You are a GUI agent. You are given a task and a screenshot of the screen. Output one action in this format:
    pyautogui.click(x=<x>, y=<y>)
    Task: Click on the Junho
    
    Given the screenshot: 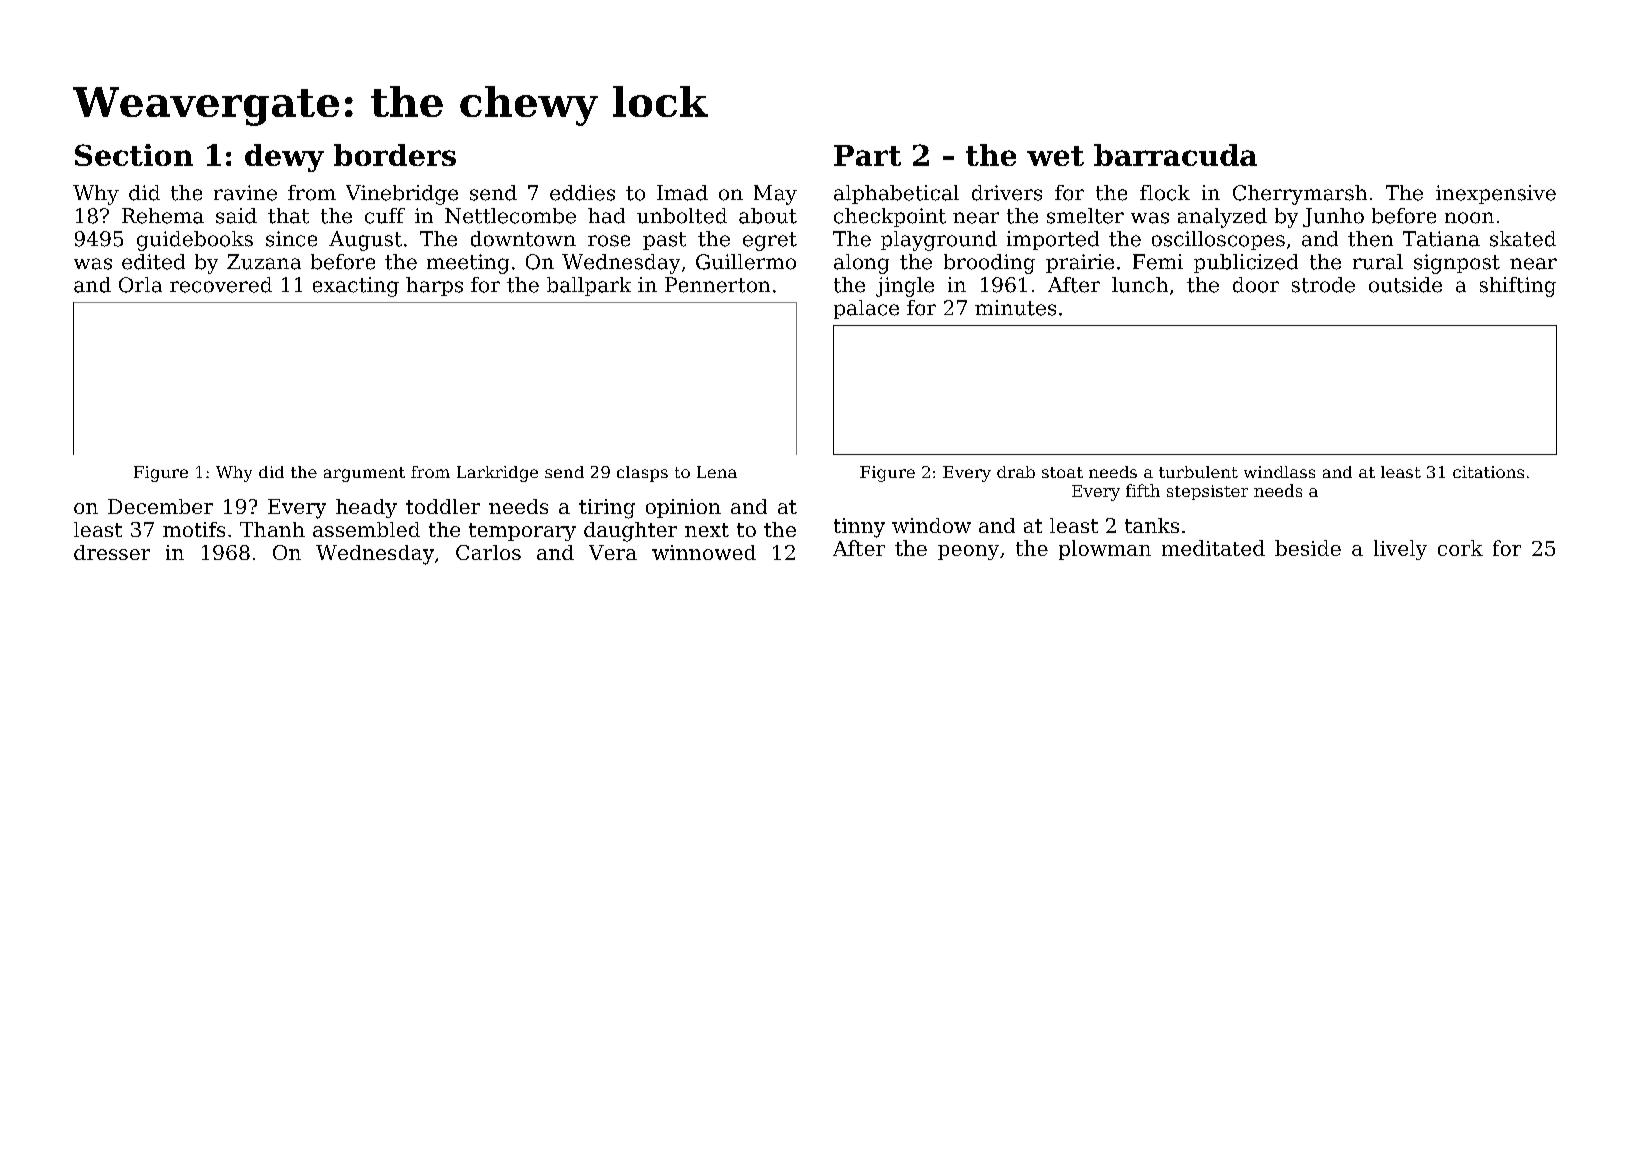 What is the action you would take?
    pyautogui.click(x=1333, y=217)
